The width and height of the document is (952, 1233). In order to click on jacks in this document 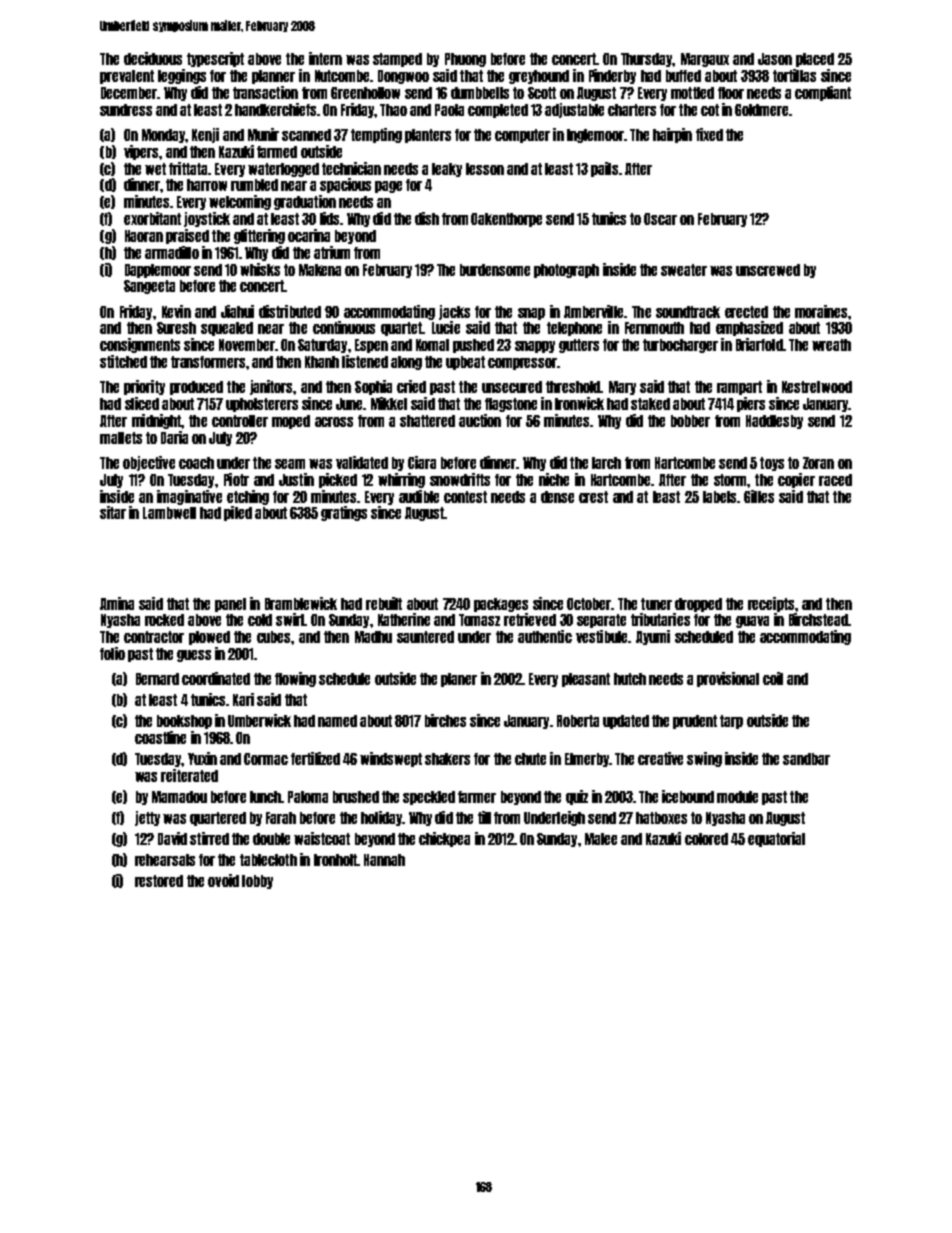, I will do `click(454, 312)`.
